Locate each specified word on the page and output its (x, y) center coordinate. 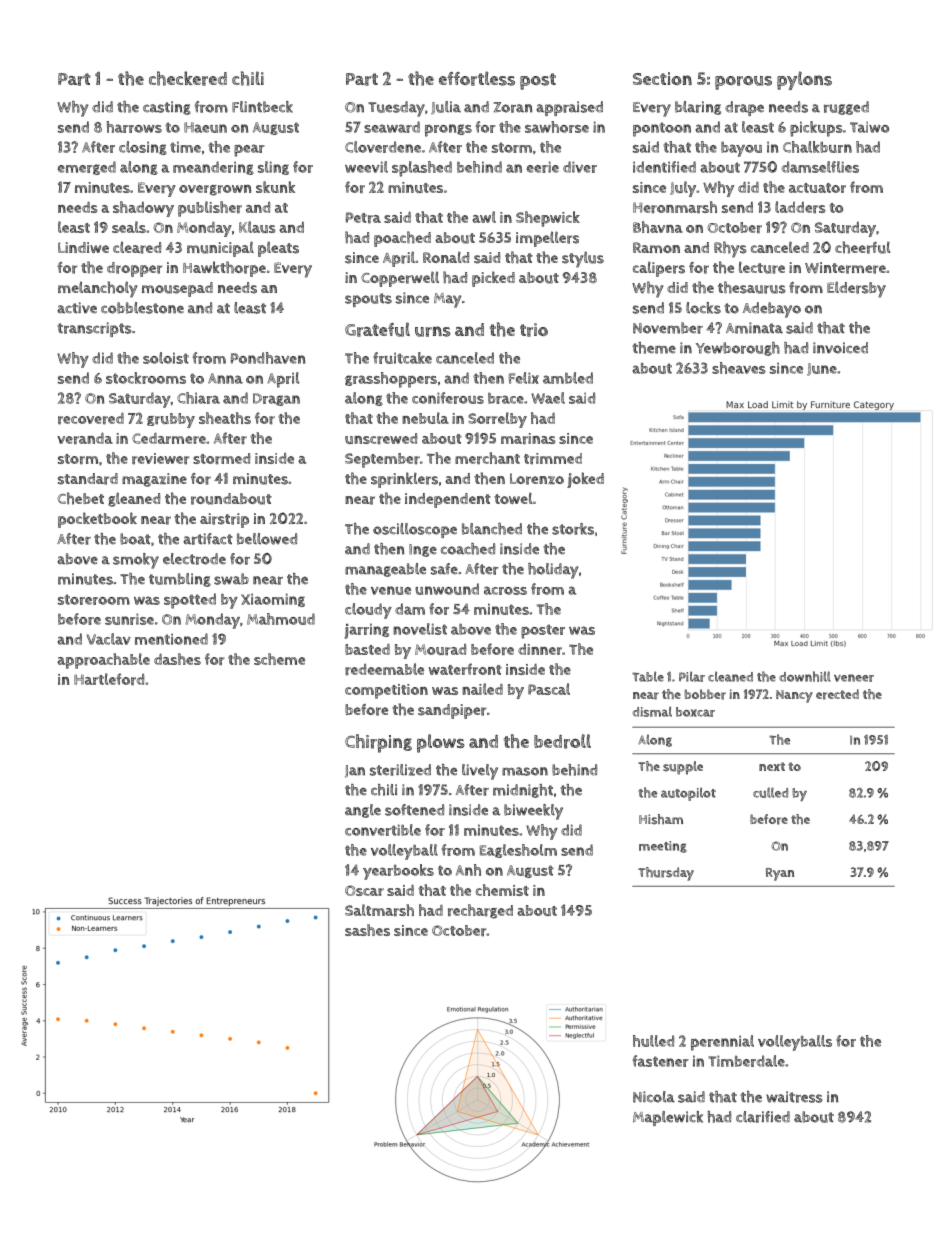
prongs (448, 130)
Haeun (205, 127)
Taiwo (869, 127)
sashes (367, 930)
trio (534, 330)
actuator (817, 188)
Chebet (80, 498)
